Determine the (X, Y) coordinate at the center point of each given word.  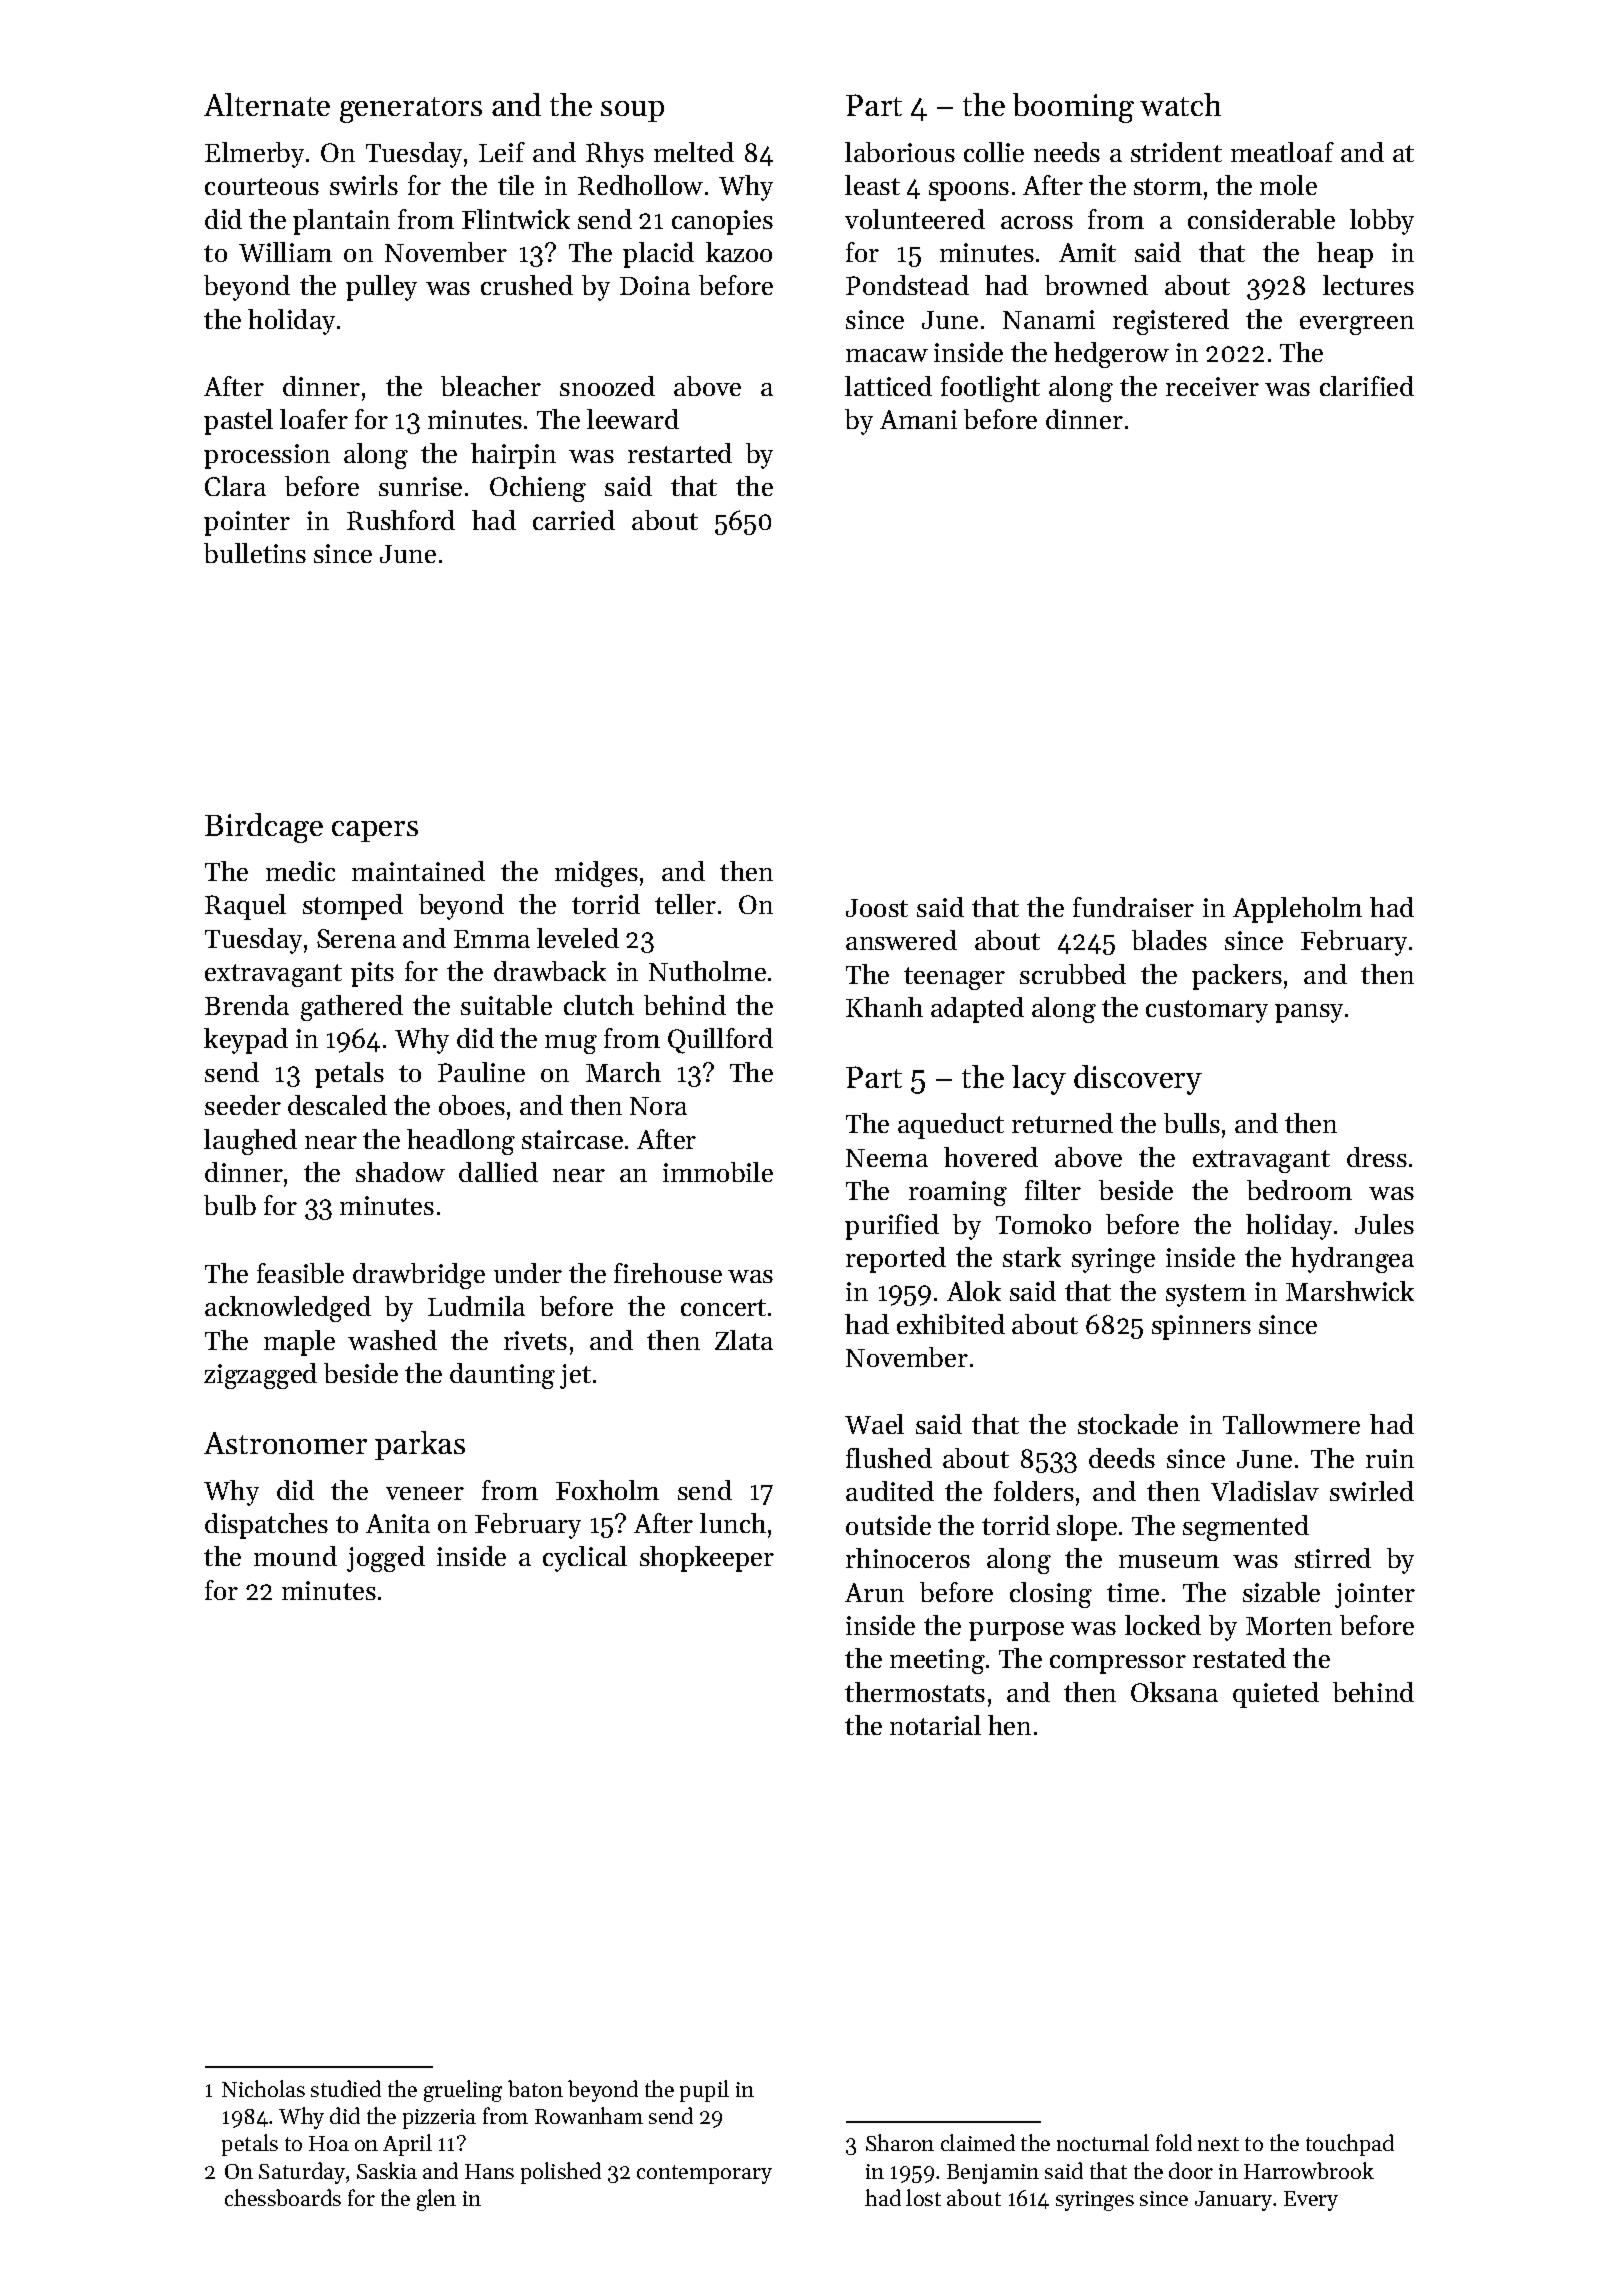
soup (632, 111)
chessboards (283, 2197)
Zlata (744, 1340)
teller (685, 904)
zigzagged (260, 1376)
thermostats (915, 1692)
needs (1067, 152)
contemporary (704, 2174)
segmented (1246, 1528)
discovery (1138, 1080)
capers (375, 831)
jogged (386, 1559)
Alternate (267, 104)
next (1218, 2144)
